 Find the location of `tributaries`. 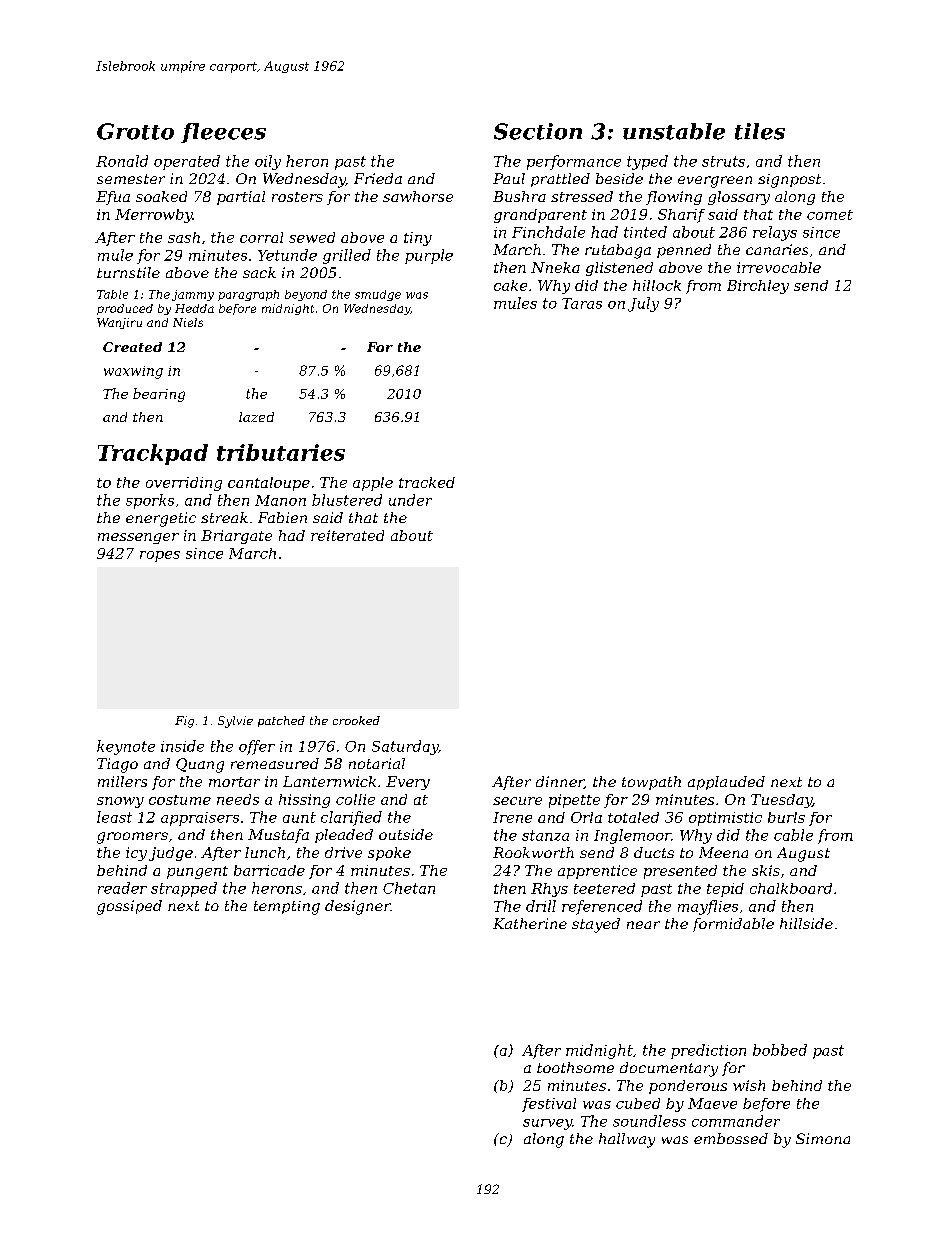

tributaries is located at coordinates (281, 452).
